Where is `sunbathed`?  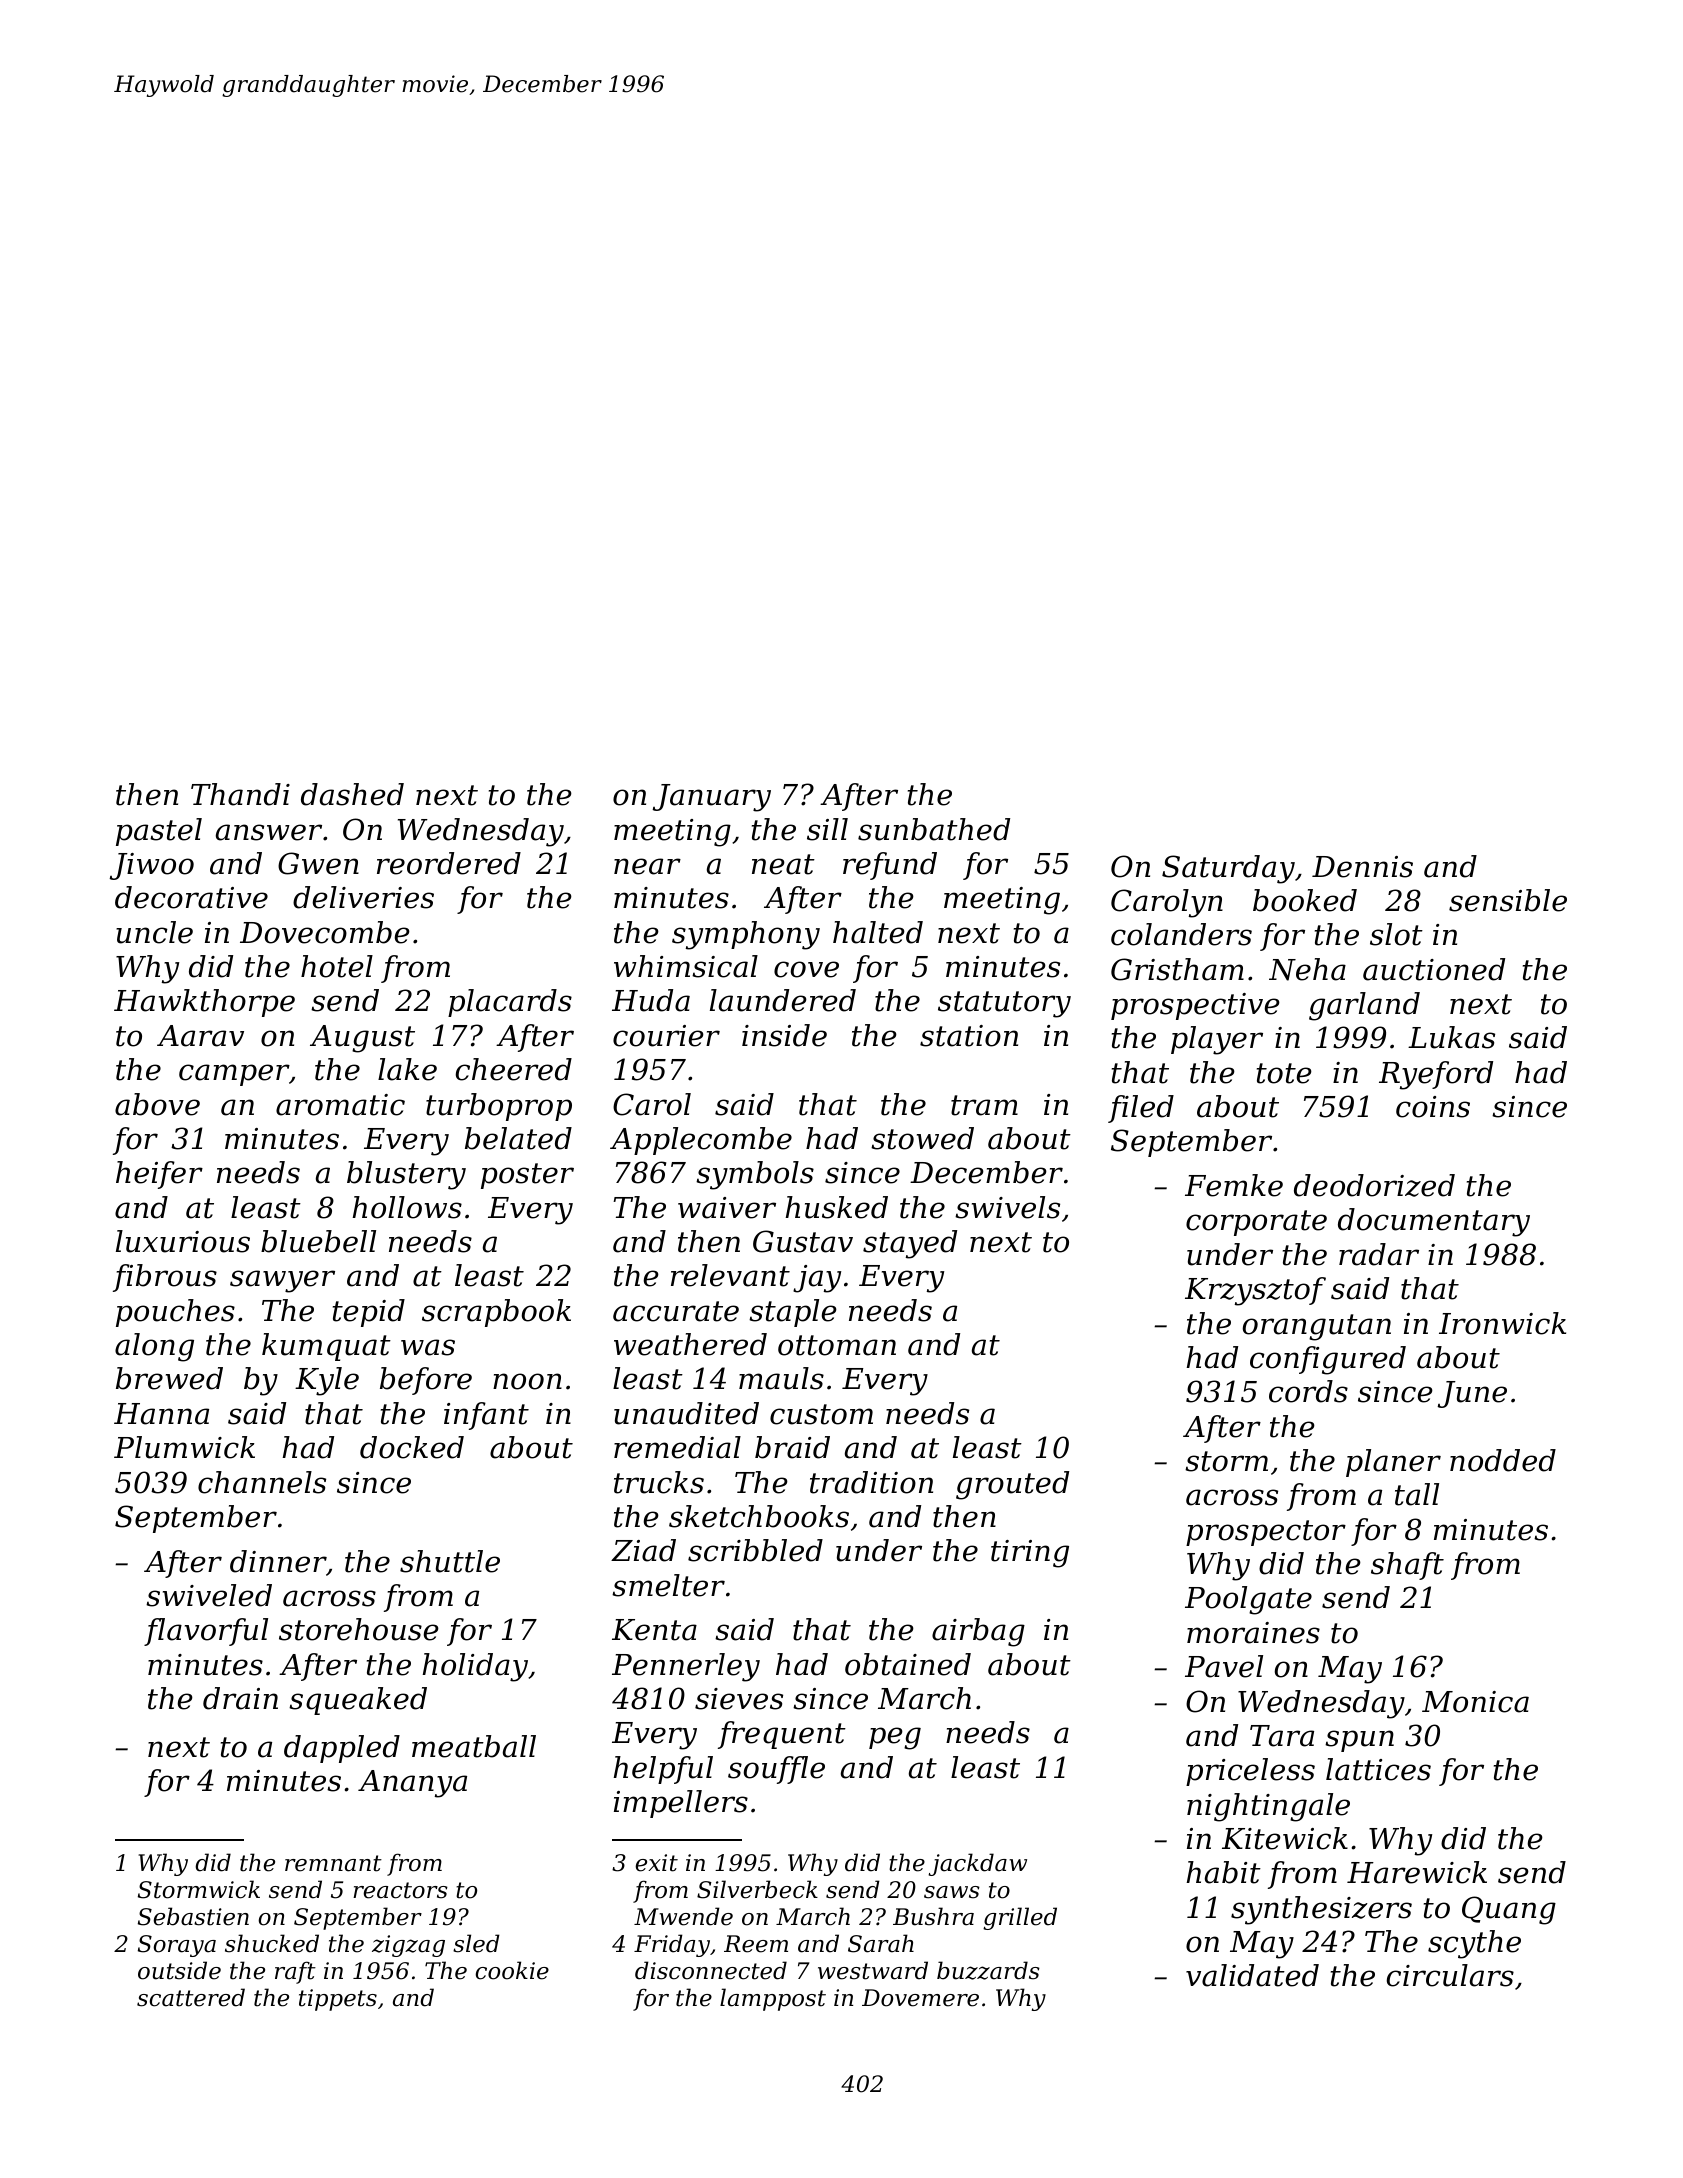 sunbathed is located at coordinates (934, 829).
